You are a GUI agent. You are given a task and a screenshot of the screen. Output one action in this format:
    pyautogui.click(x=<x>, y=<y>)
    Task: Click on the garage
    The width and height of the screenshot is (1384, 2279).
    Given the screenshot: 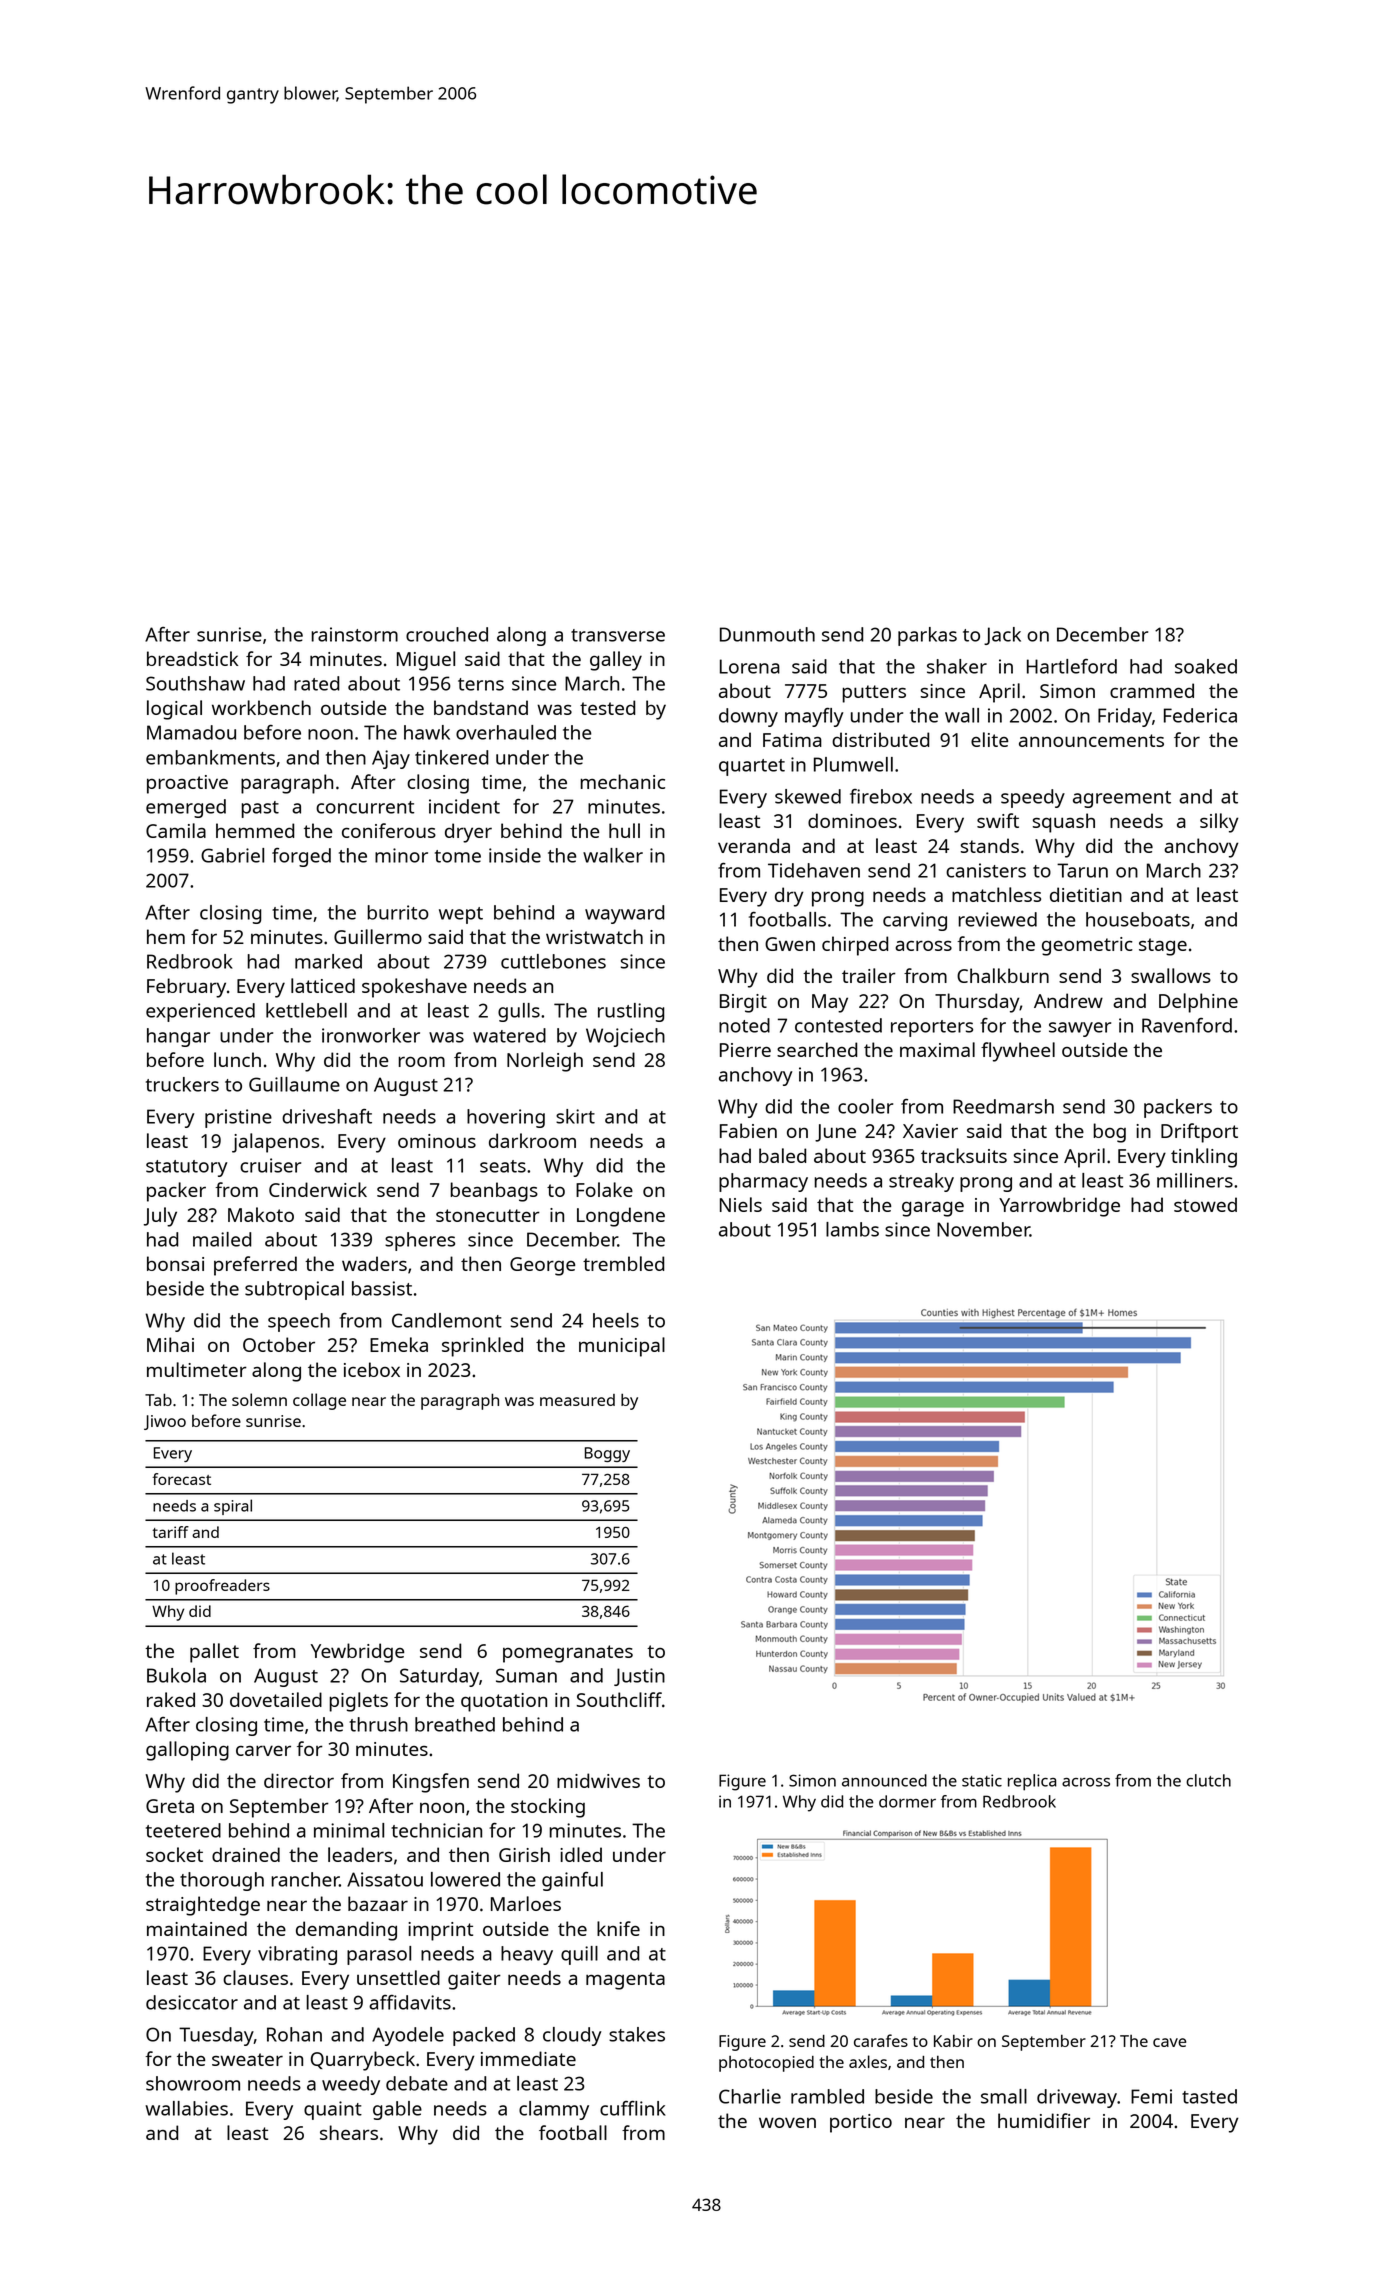 What is the action you would take?
    pyautogui.click(x=933, y=1209)
